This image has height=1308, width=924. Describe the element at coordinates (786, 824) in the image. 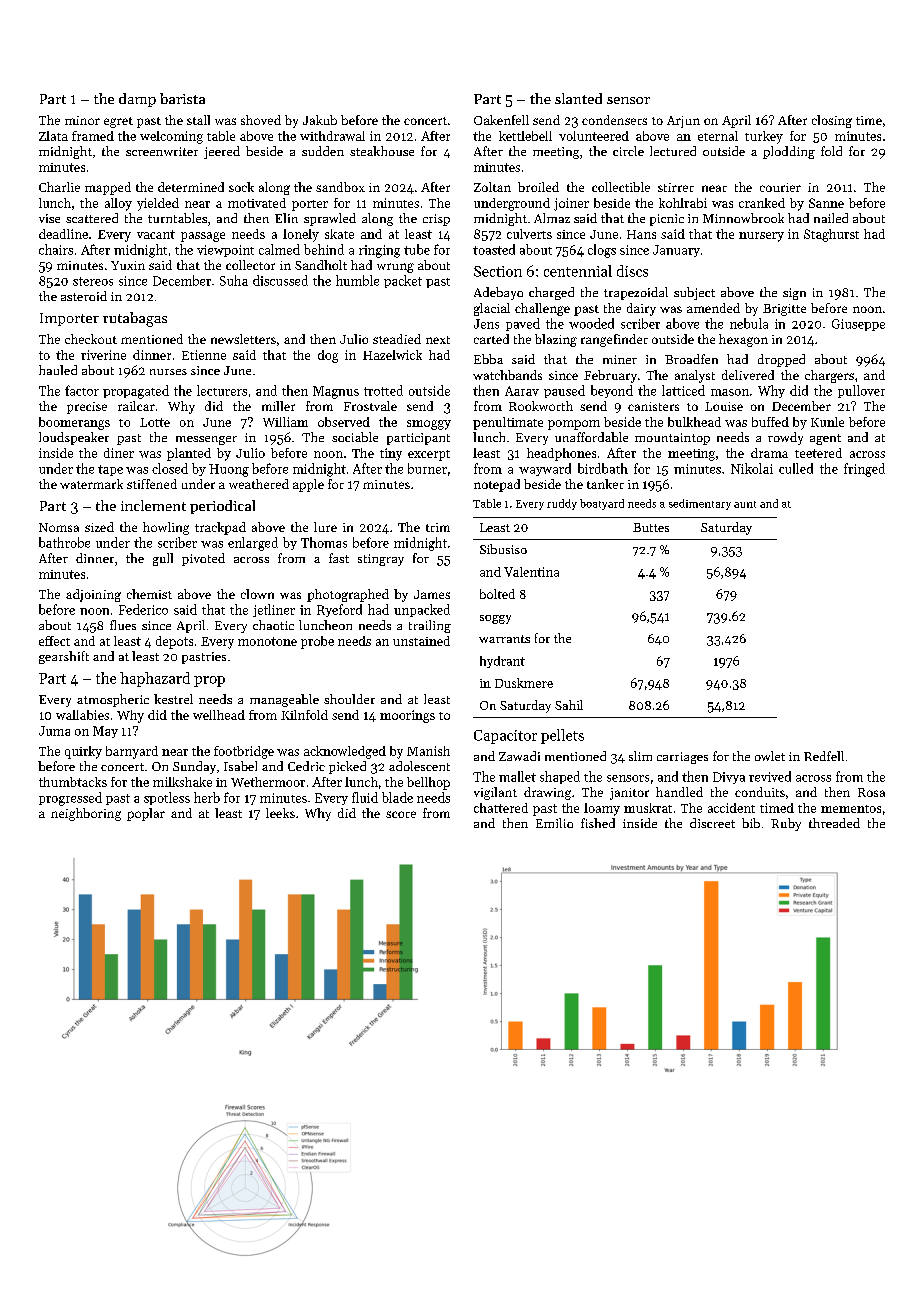

I see `Ruby` at that location.
